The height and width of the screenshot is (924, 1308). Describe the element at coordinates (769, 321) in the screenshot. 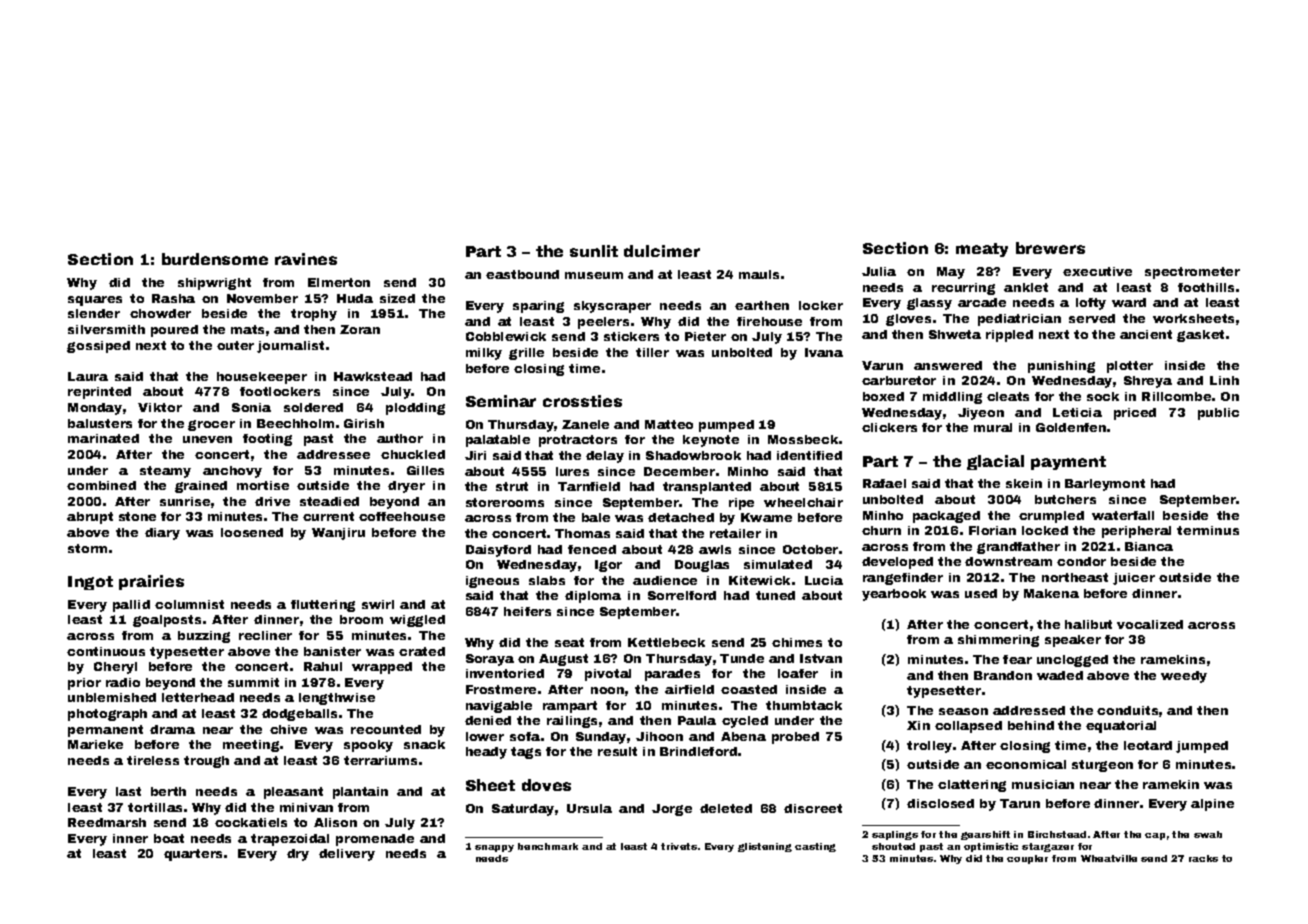

I see `firehouse` at that location.
